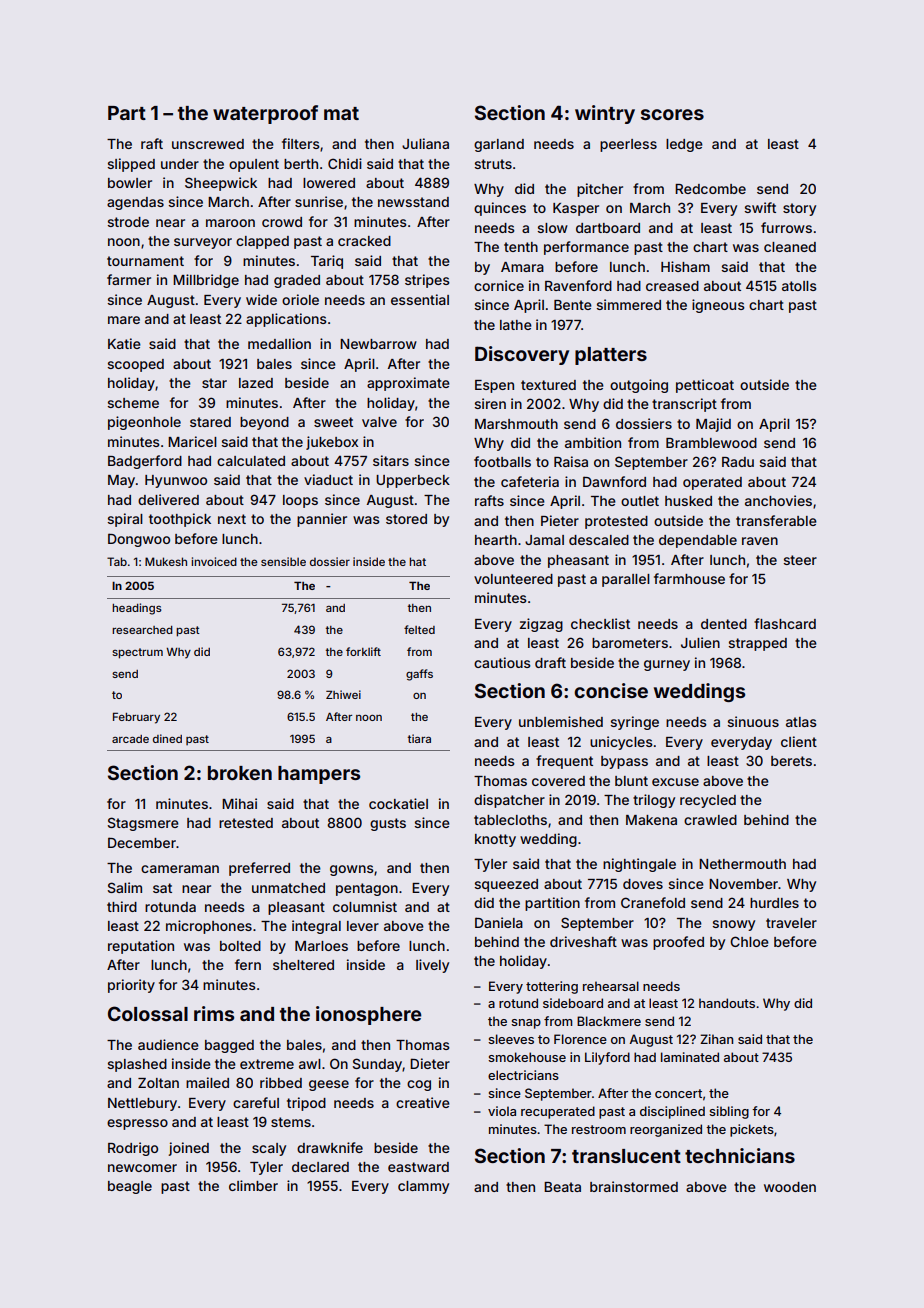 The height and width of the image is (1308, 924). What do you see at coordinates (753, 721) in the image?
I see `sinuous` at bounding box center [753, 721].
